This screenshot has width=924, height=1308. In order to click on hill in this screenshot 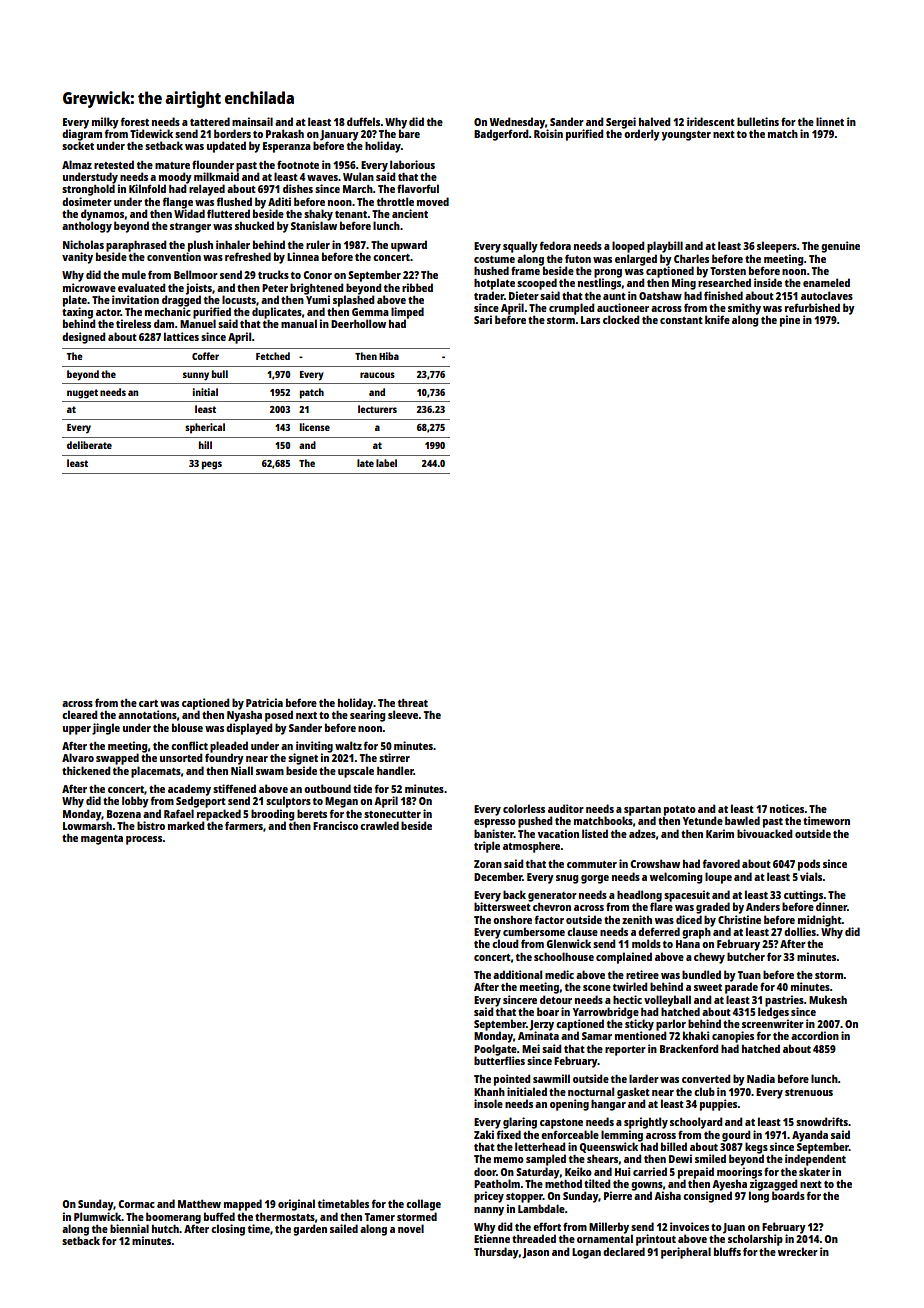, I will do `click(205, 445)`.
